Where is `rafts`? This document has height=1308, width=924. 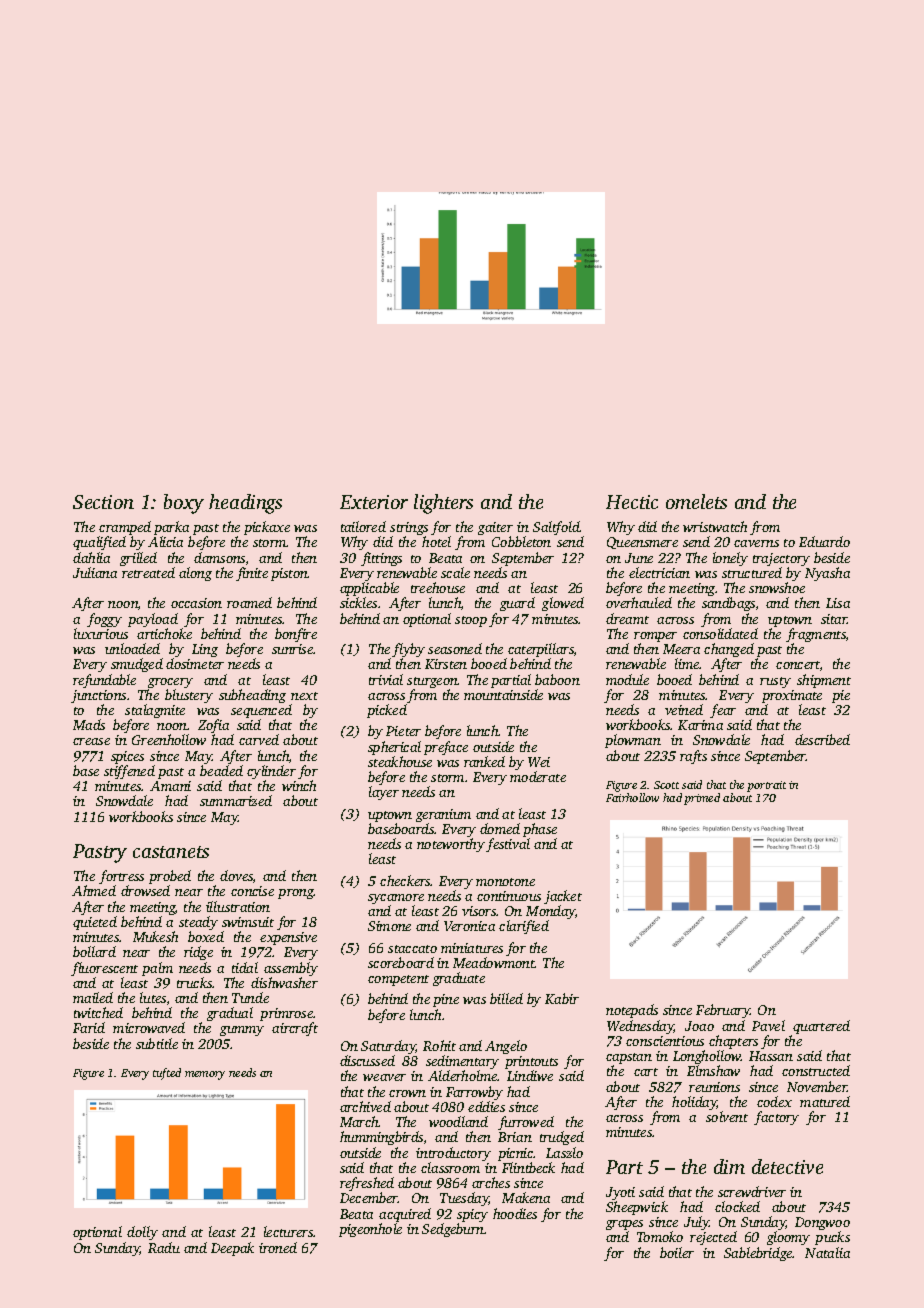
rafts is located at coordinates (693, 757).
